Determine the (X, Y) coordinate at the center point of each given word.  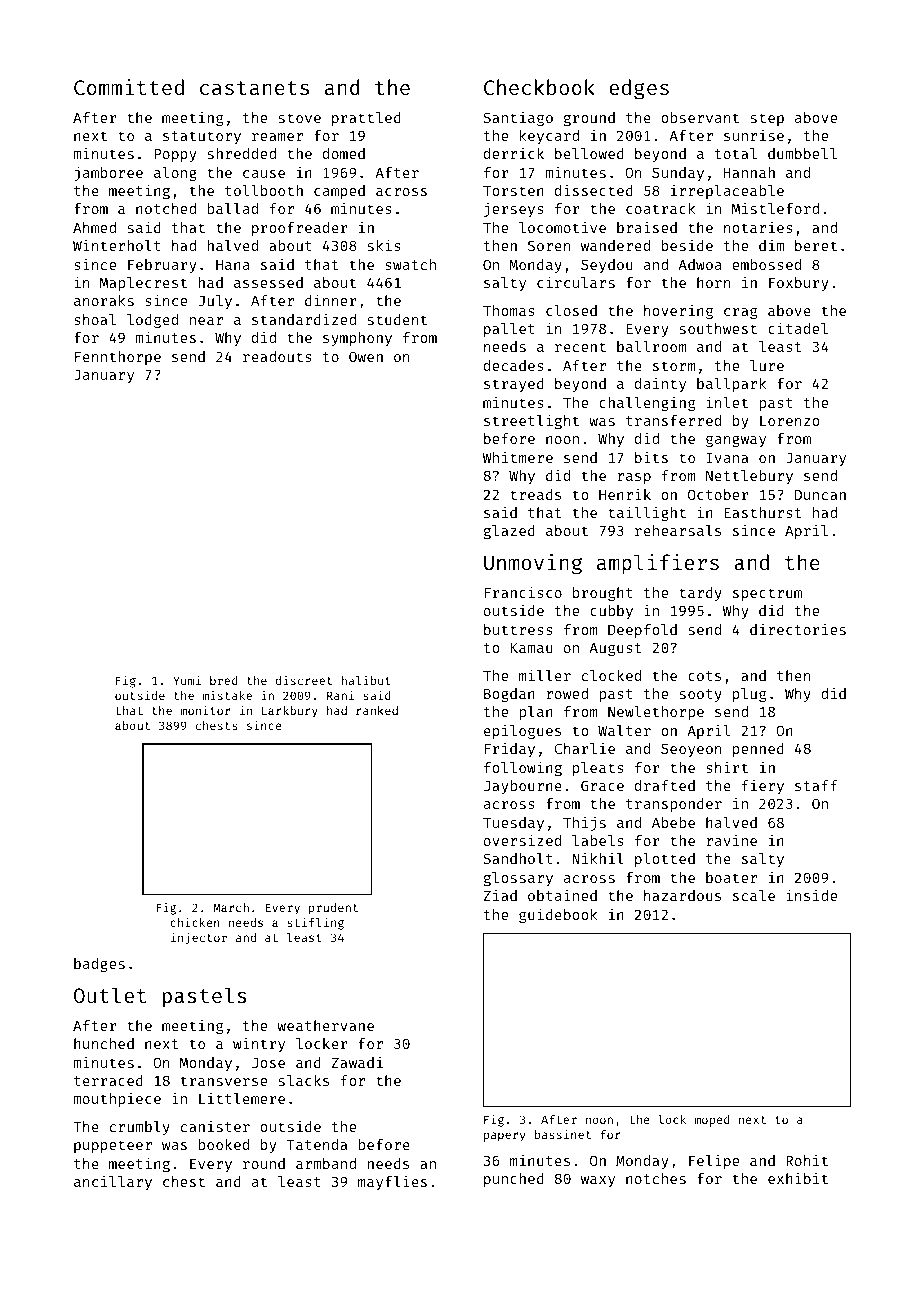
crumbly (140, 1128)
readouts (277, 356)
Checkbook (539, 87)
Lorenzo (790, 421)
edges (639, 89)
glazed (509, 532)
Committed (129, 87)
